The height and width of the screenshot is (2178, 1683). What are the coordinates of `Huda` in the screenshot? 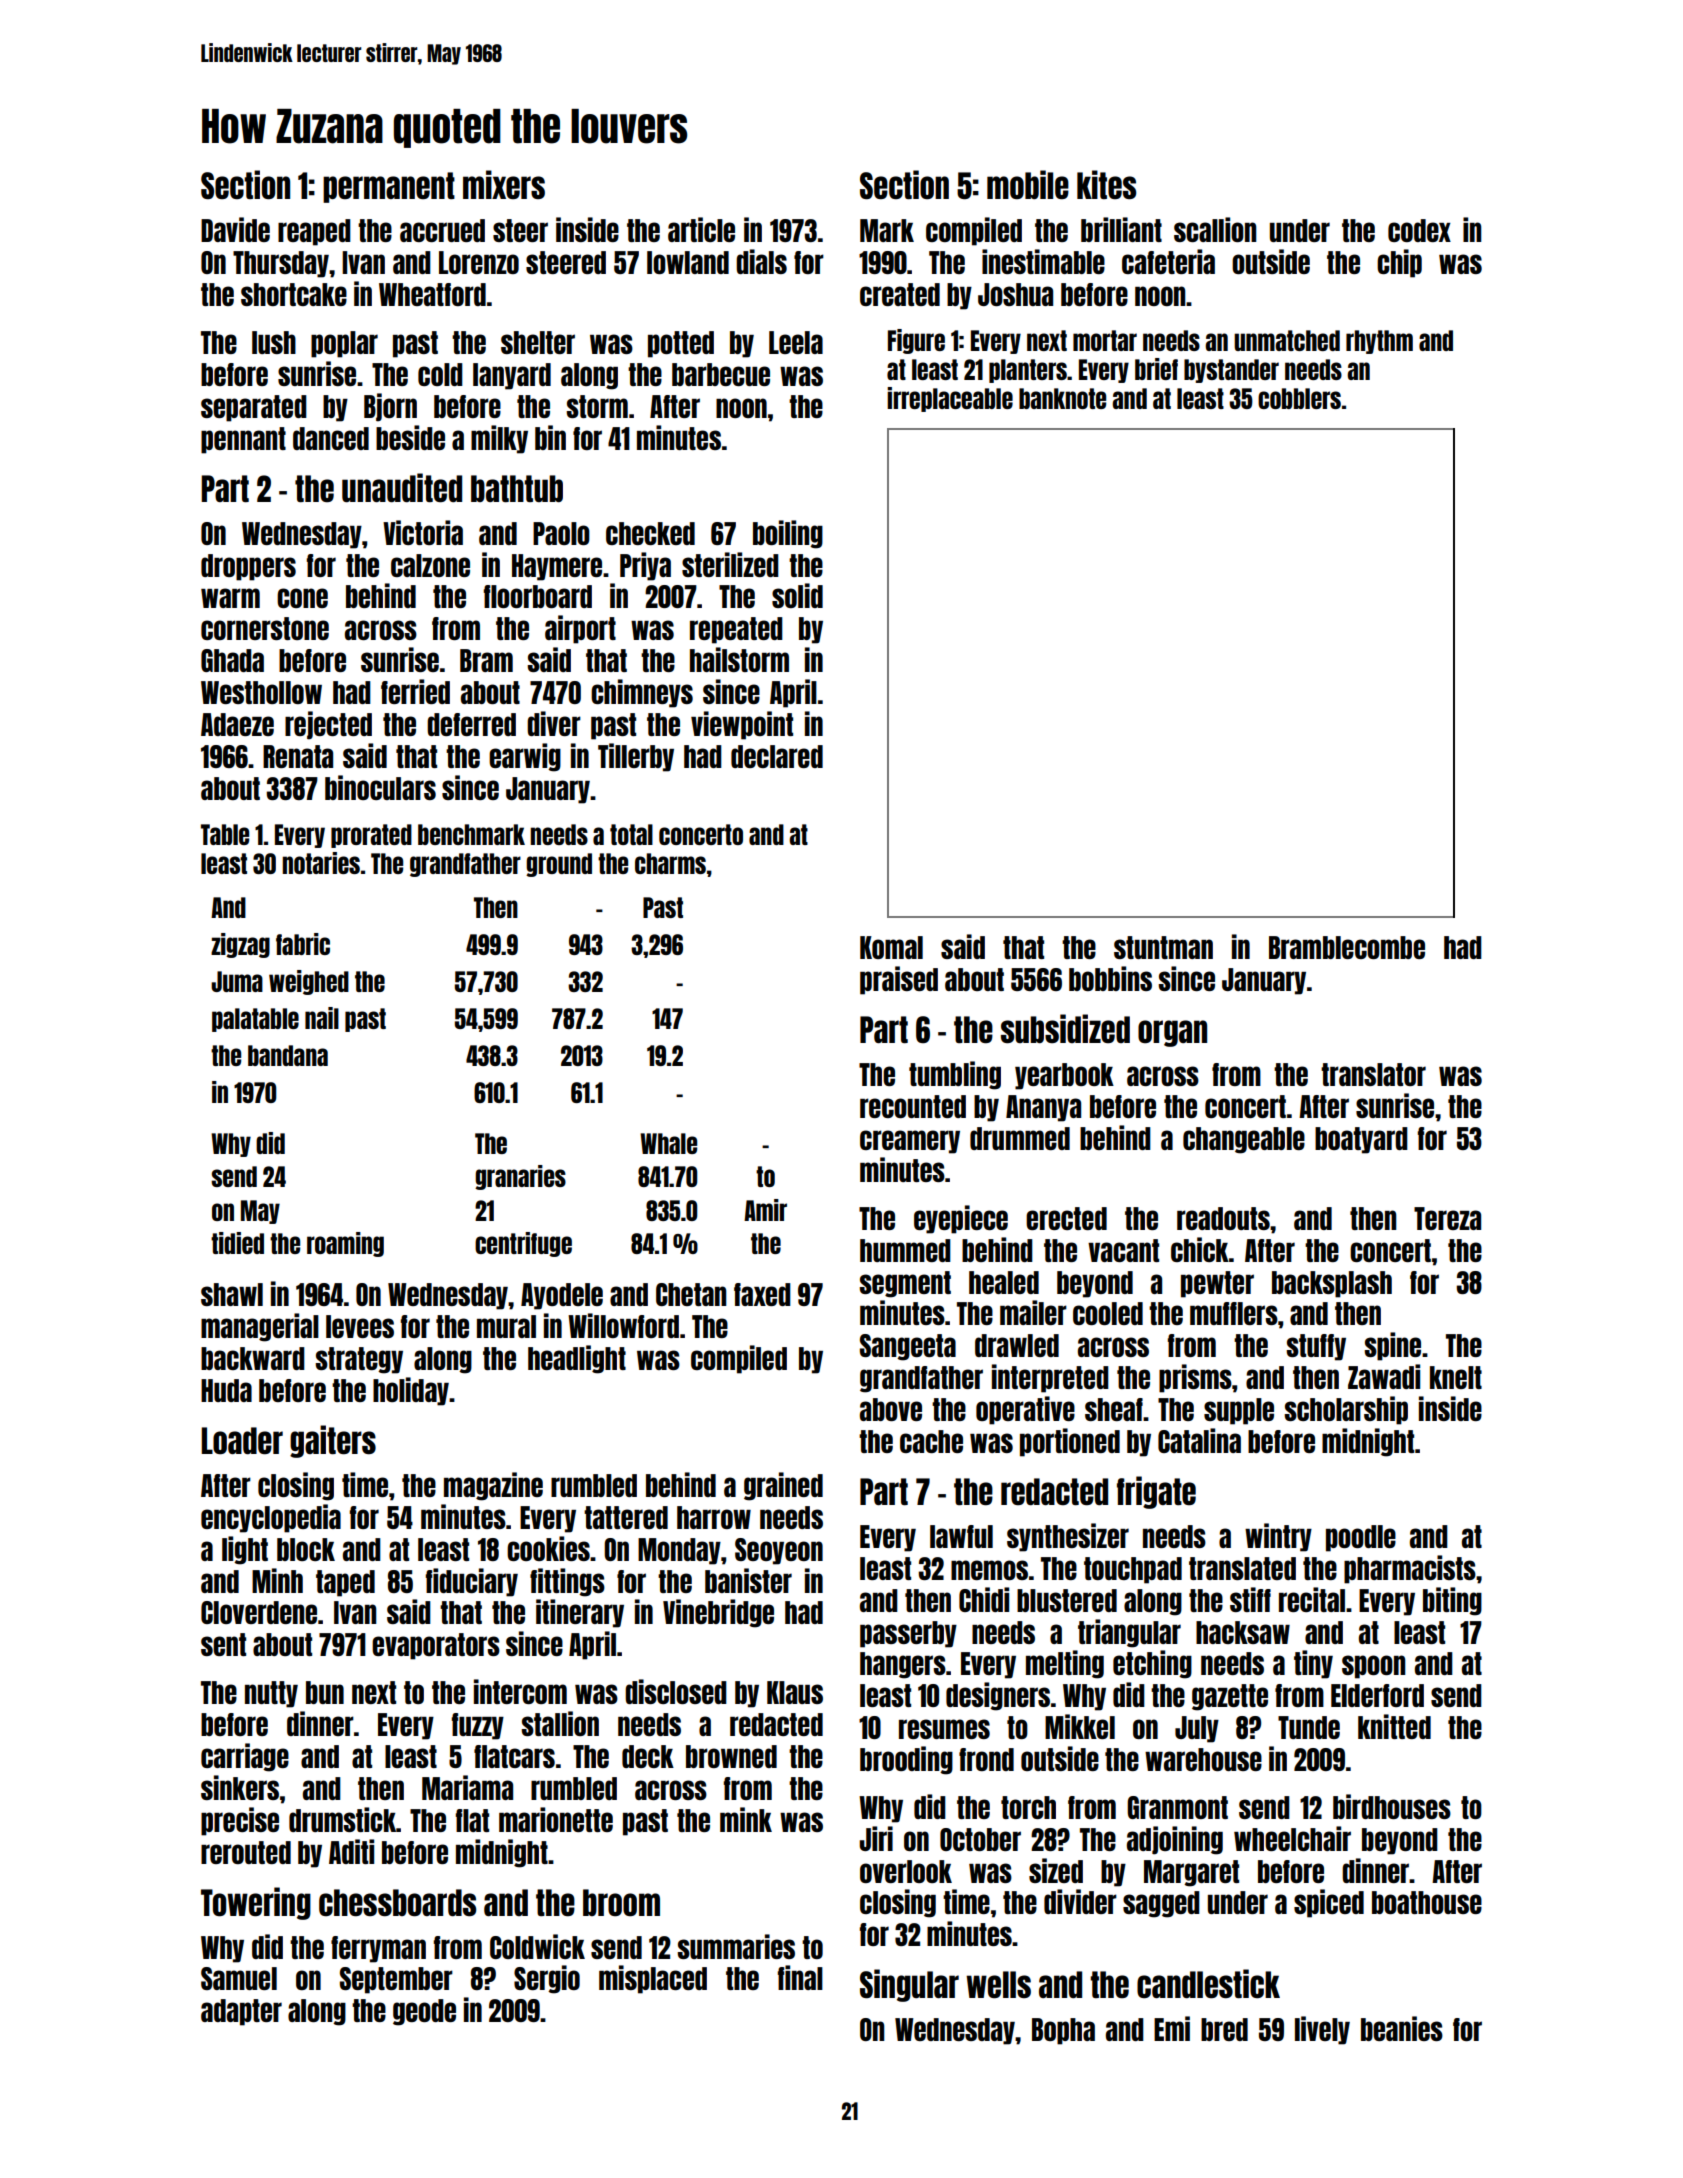 It's located at (226, 1390).
